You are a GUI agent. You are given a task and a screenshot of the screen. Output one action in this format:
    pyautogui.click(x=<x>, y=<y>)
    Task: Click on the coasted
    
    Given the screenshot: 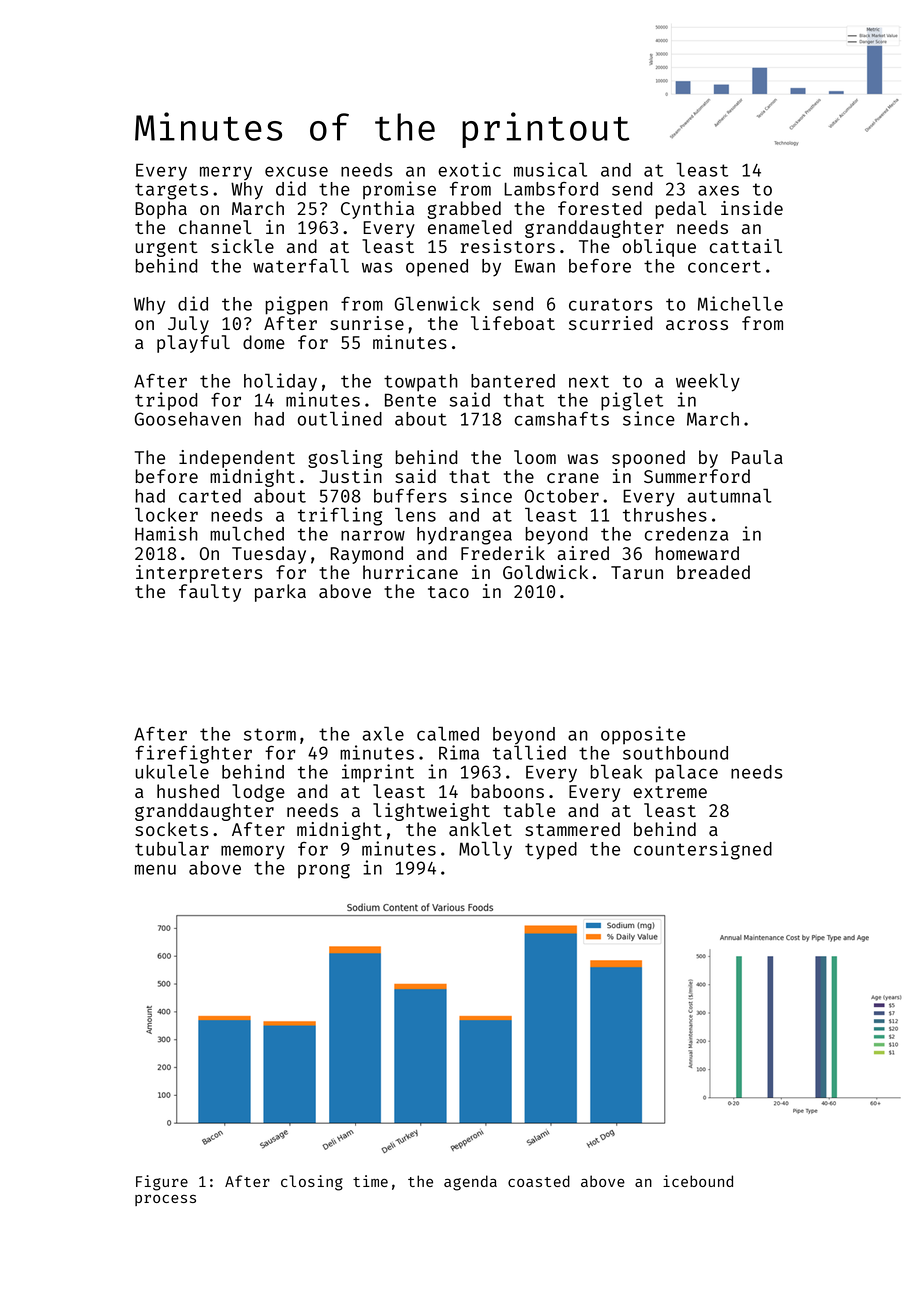 What is the action you would take?
    pyautogui.click(x=539, y=1181)
